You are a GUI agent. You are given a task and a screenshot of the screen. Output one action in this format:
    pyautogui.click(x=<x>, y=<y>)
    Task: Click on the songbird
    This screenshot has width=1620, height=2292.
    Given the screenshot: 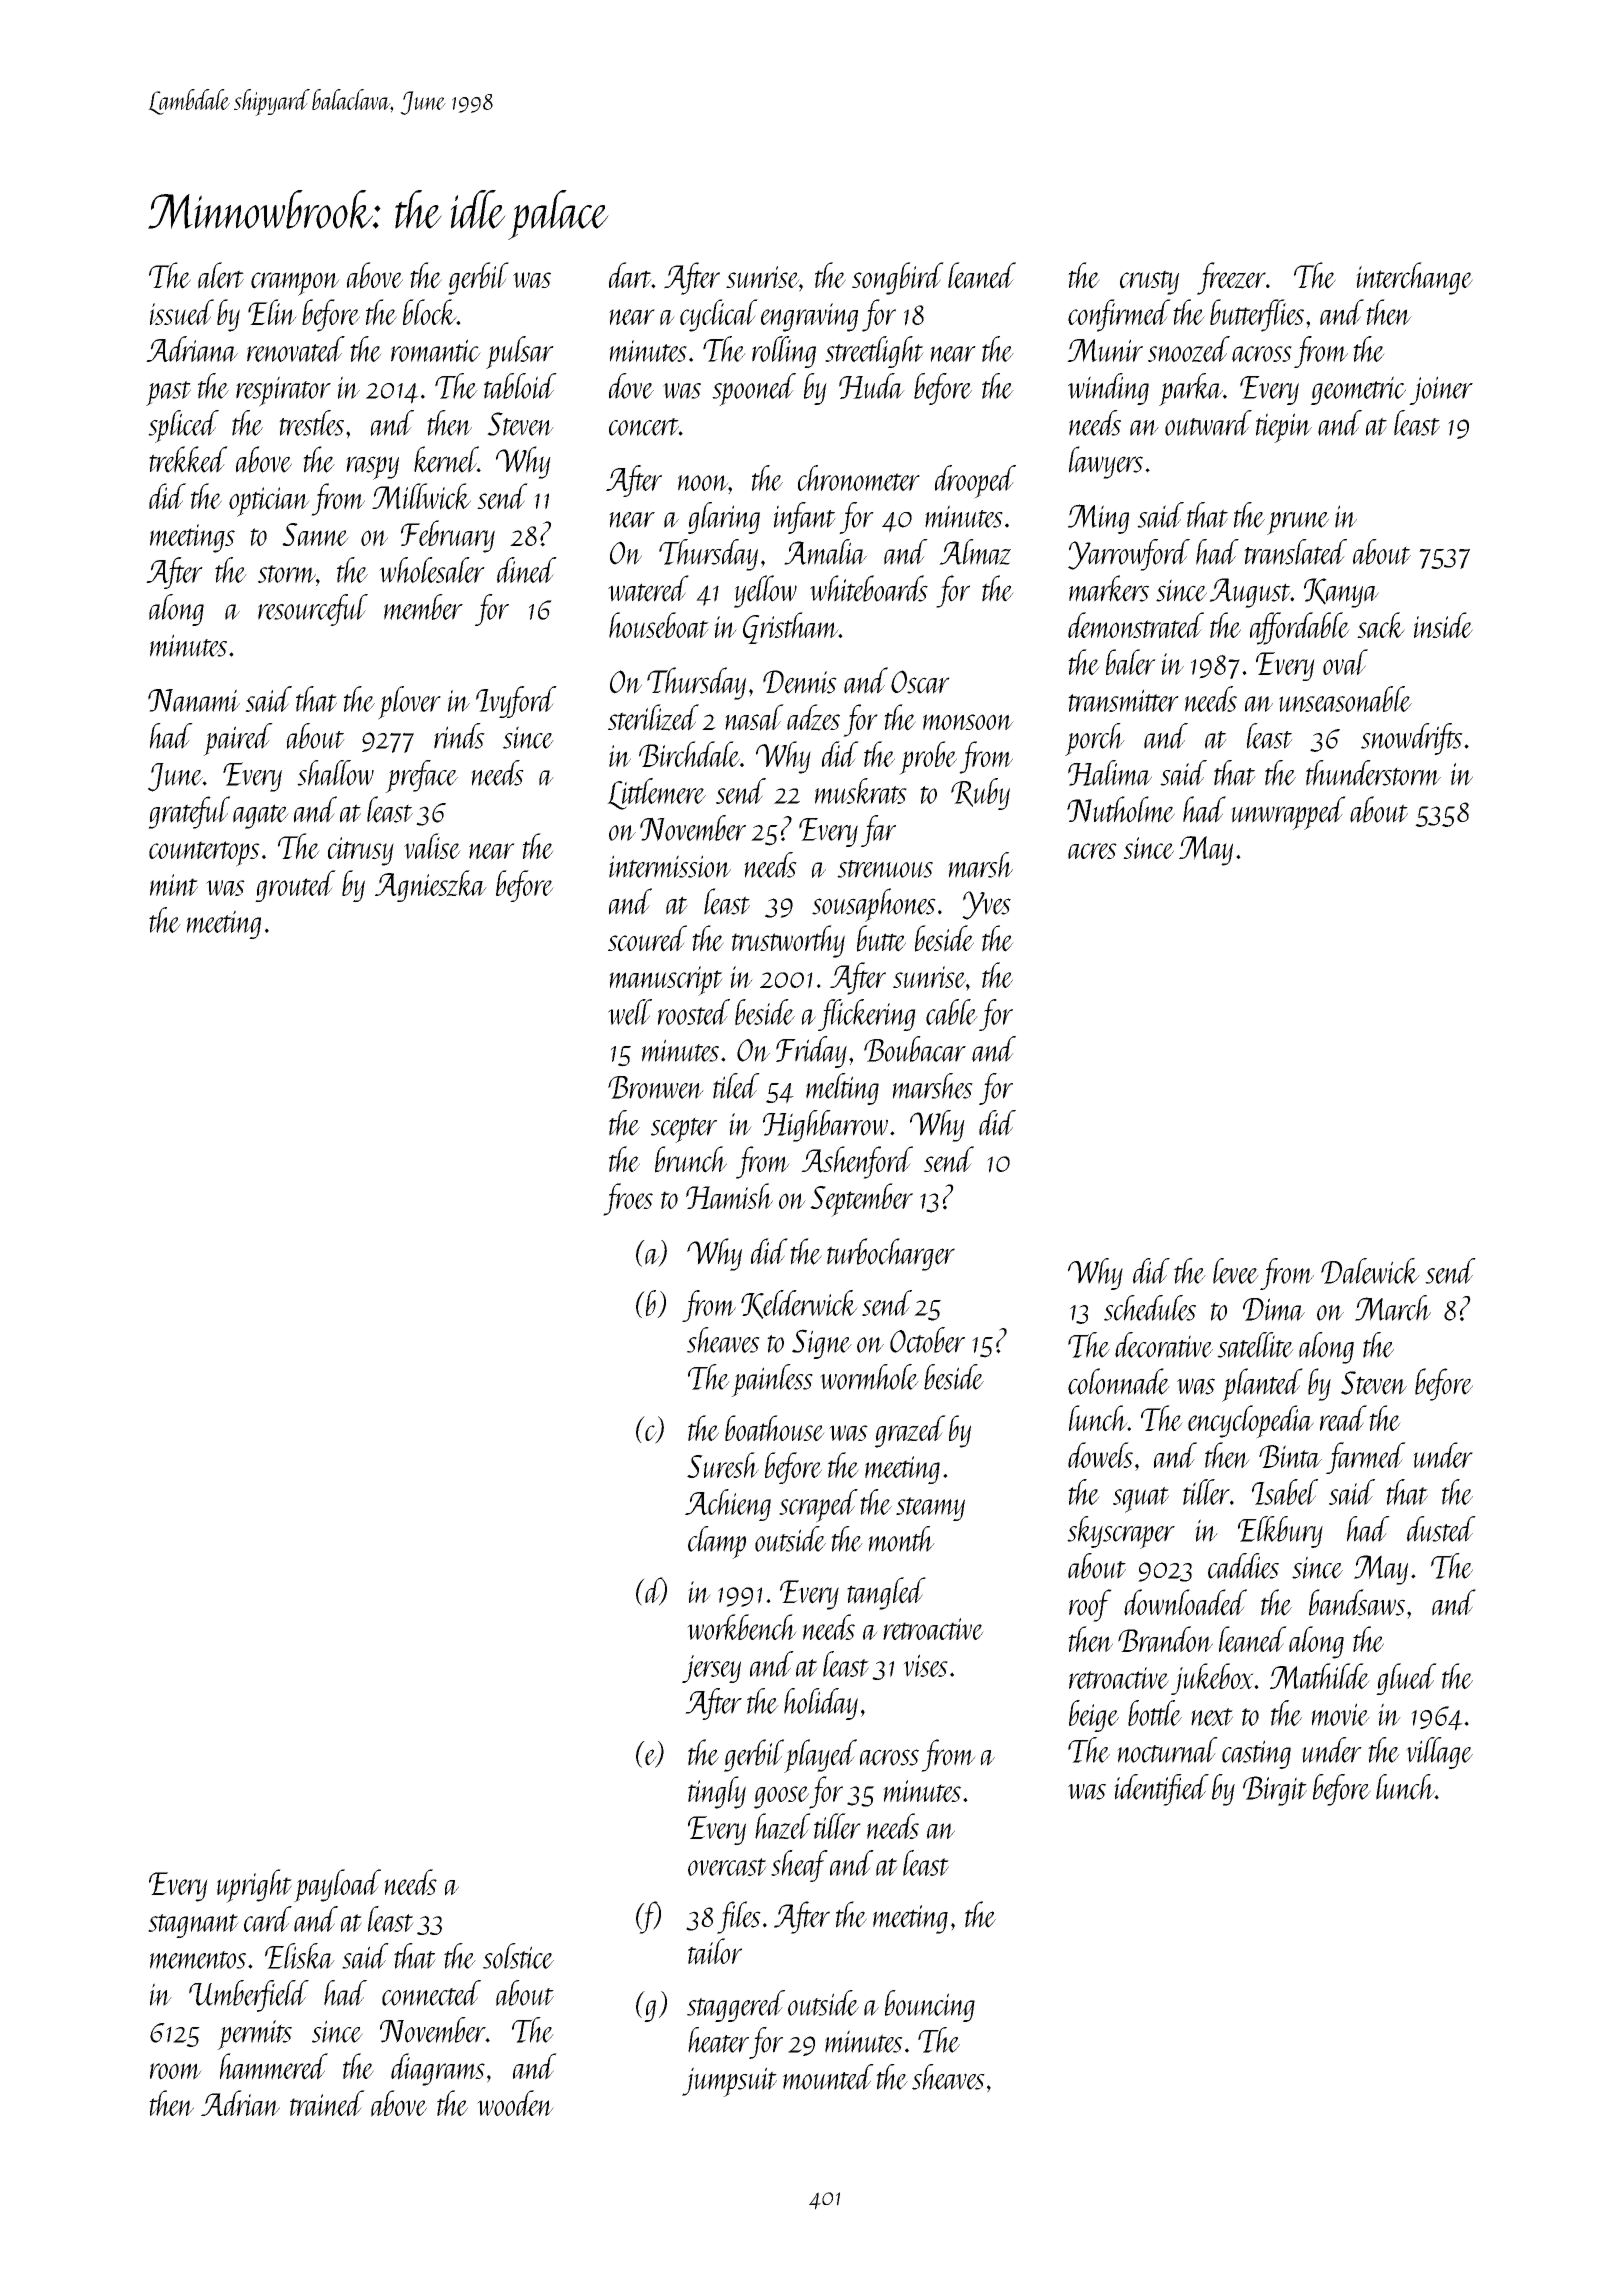 What is the action you would take?
    pyautogui.click(x=898, y=278)
